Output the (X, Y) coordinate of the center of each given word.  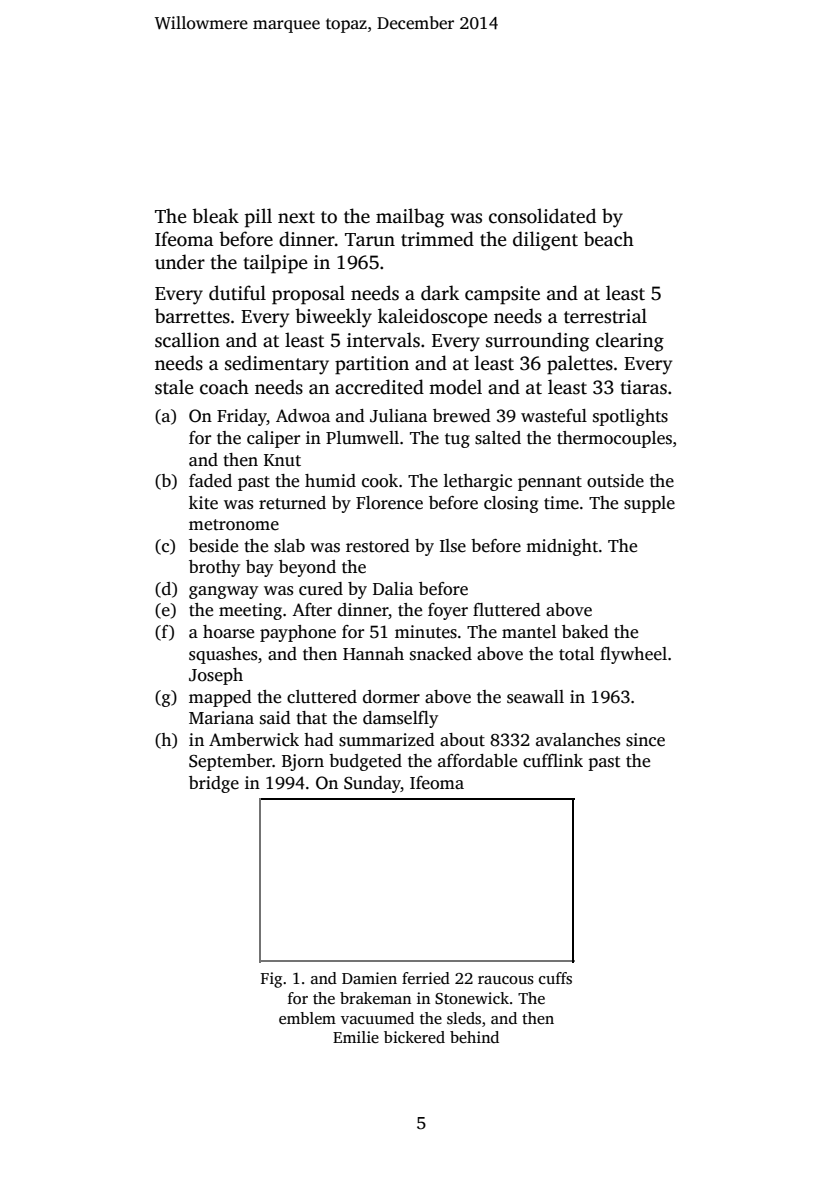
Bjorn (303, 762)
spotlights (630, 417)
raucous (506, 980)
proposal (308, 295)
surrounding (537, 342)
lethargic (478, 482)
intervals (383, 340)
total (576, 654)
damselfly (400, 719)
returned (292, 503)
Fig (271, 980)
